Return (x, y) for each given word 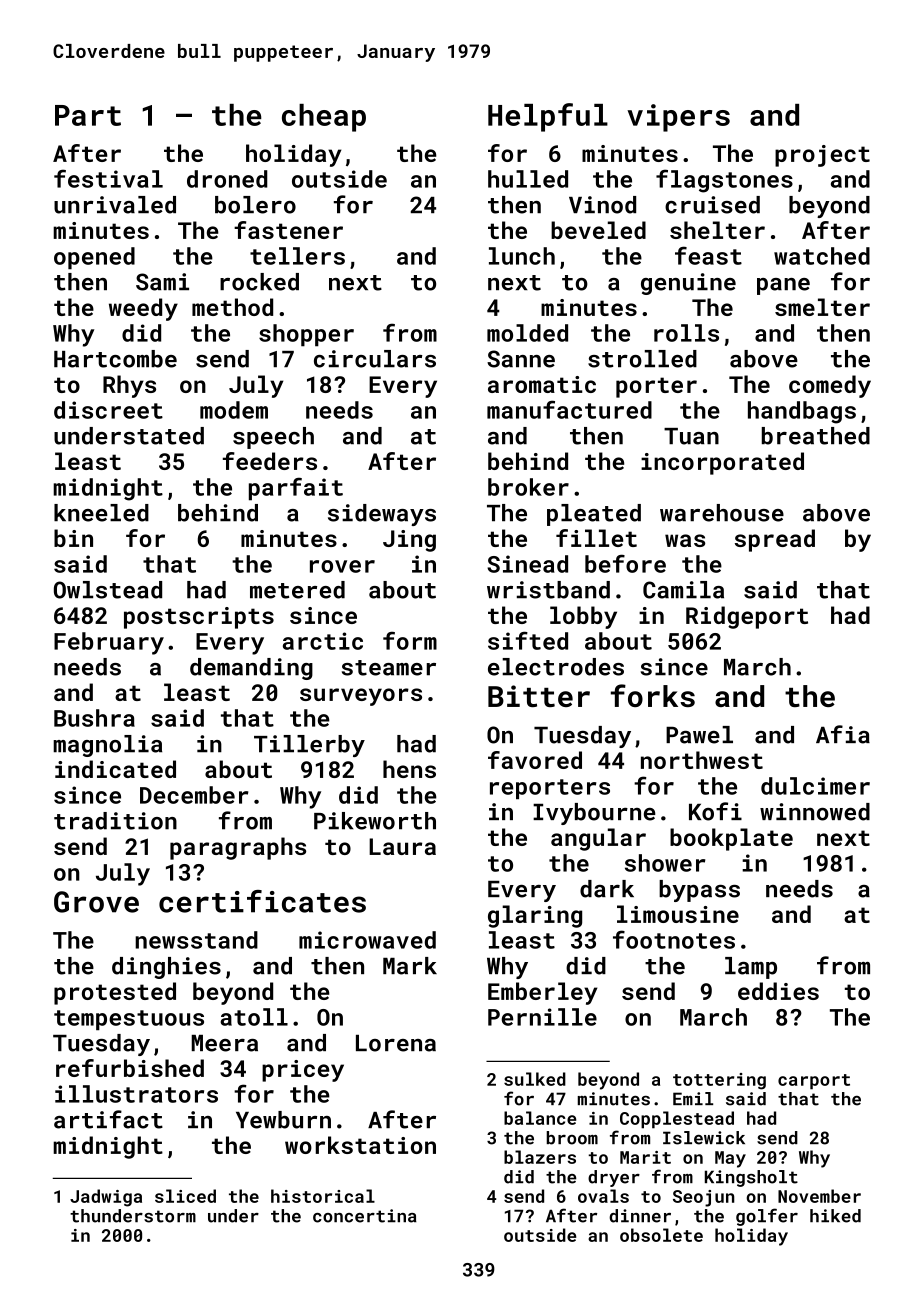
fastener (288, 230)
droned (227, 179)
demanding (251, 669)
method (232, 307)
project (822, 156)
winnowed (815, 812)
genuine (688, 284)
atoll (254, 1017)
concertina (365, 1216)
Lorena (396, 1043)
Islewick (704, 1138)
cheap (324, 118)
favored (535, 760)
